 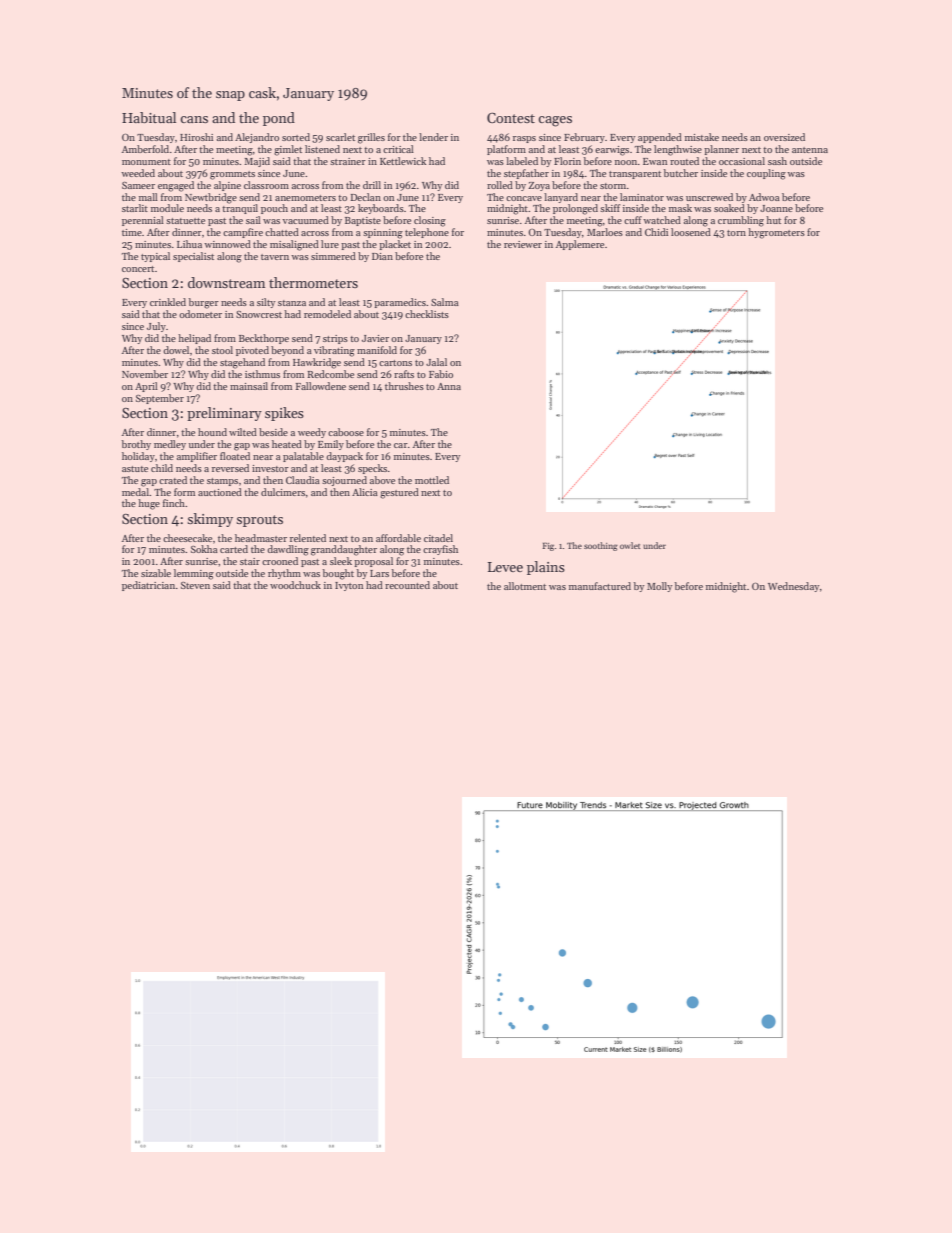 I want to click on mottled, so click(x=432, y=480).
